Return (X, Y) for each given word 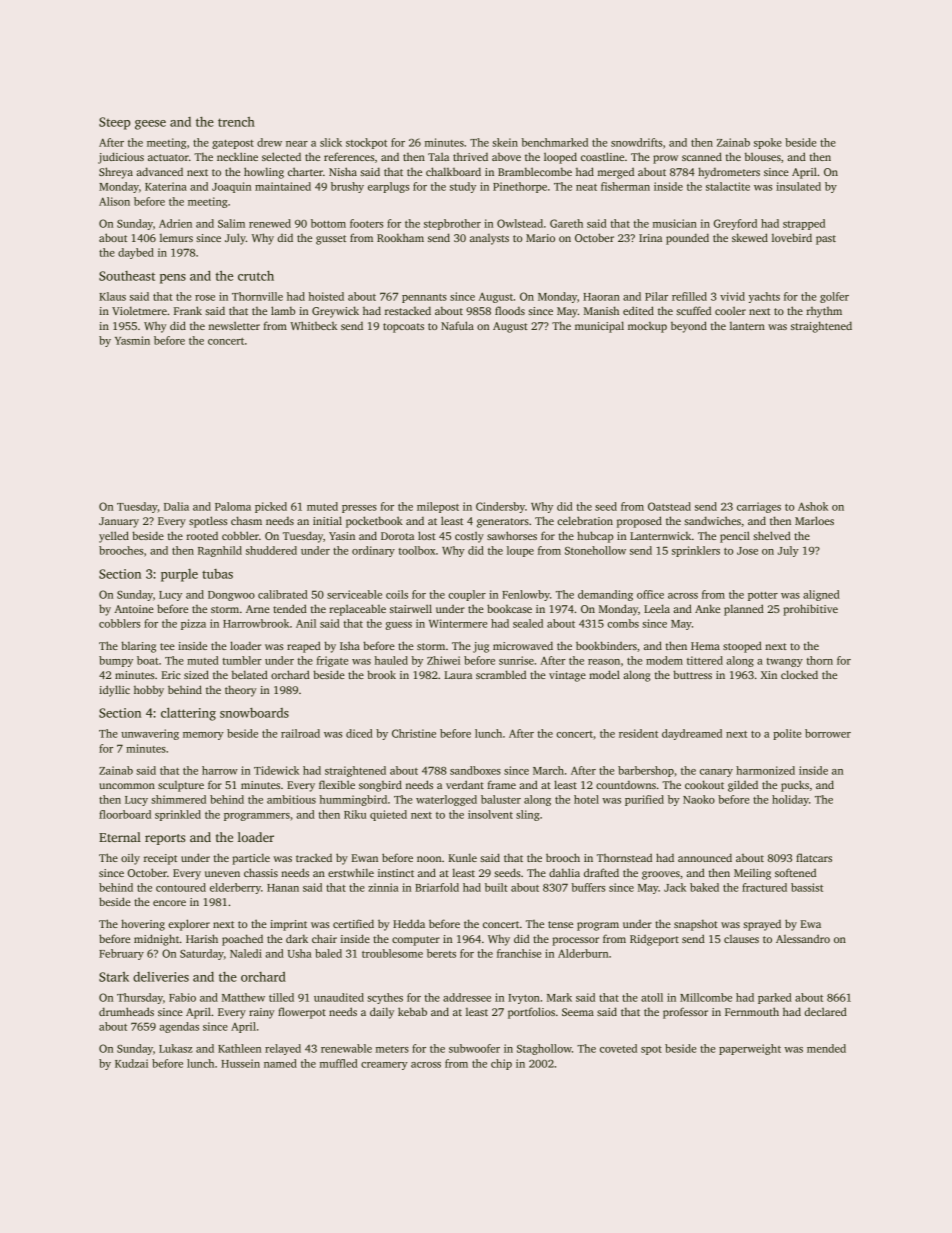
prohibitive (810, 610)
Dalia (176, 506)
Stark (114, 977)
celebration (585, 520)
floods (510, 310)
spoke (768, 143)
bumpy (116, 661)
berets (441, 953)
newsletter (234, 325)
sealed (528, 623)
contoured (181, 887)
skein (505, 142)
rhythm (824, 312)
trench (236, 122)
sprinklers (696, 551)
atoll (652, 997)
